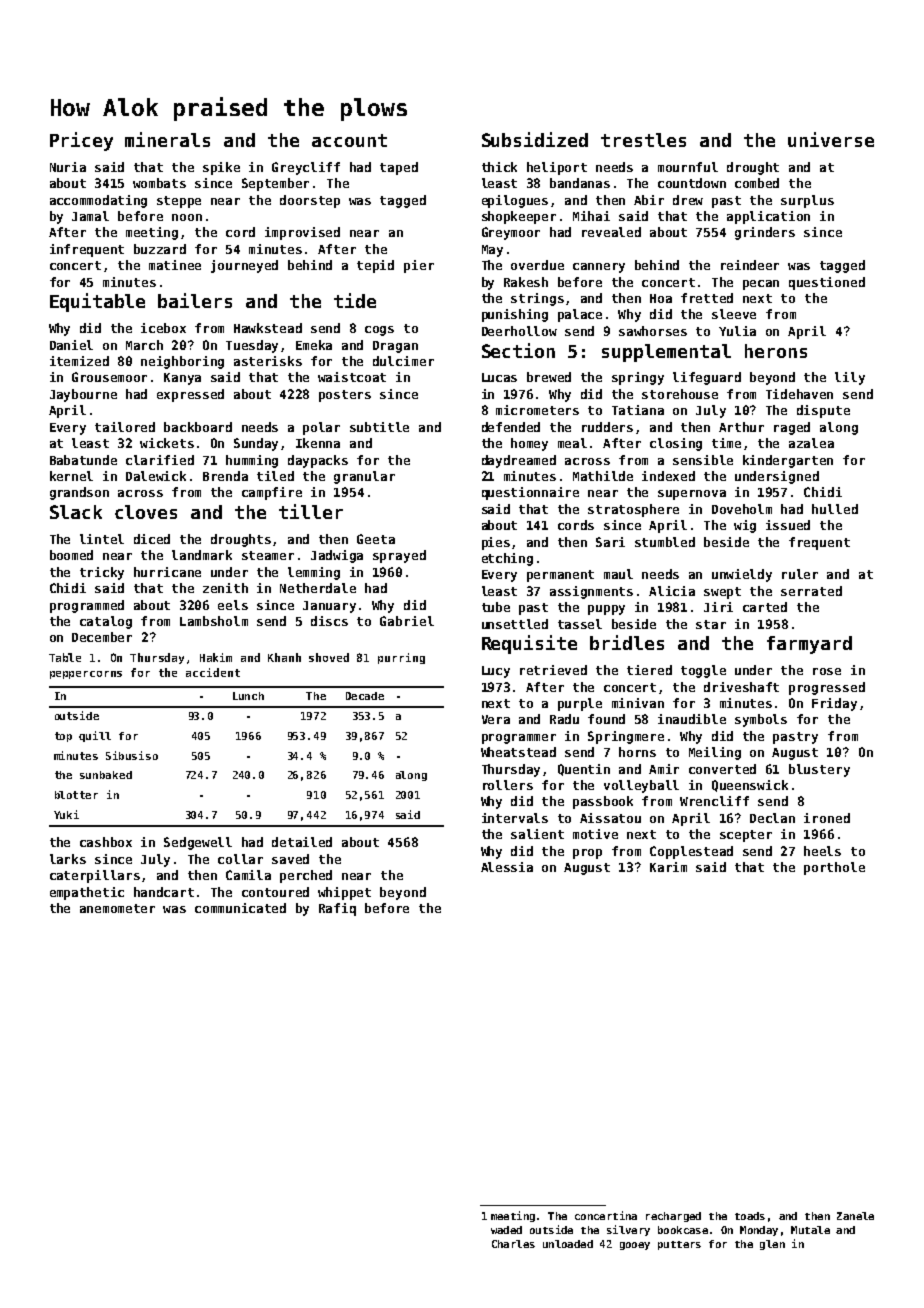  Describe the element at coordinates (506, 1230) in the screenshot. I see `waded` at that location.
